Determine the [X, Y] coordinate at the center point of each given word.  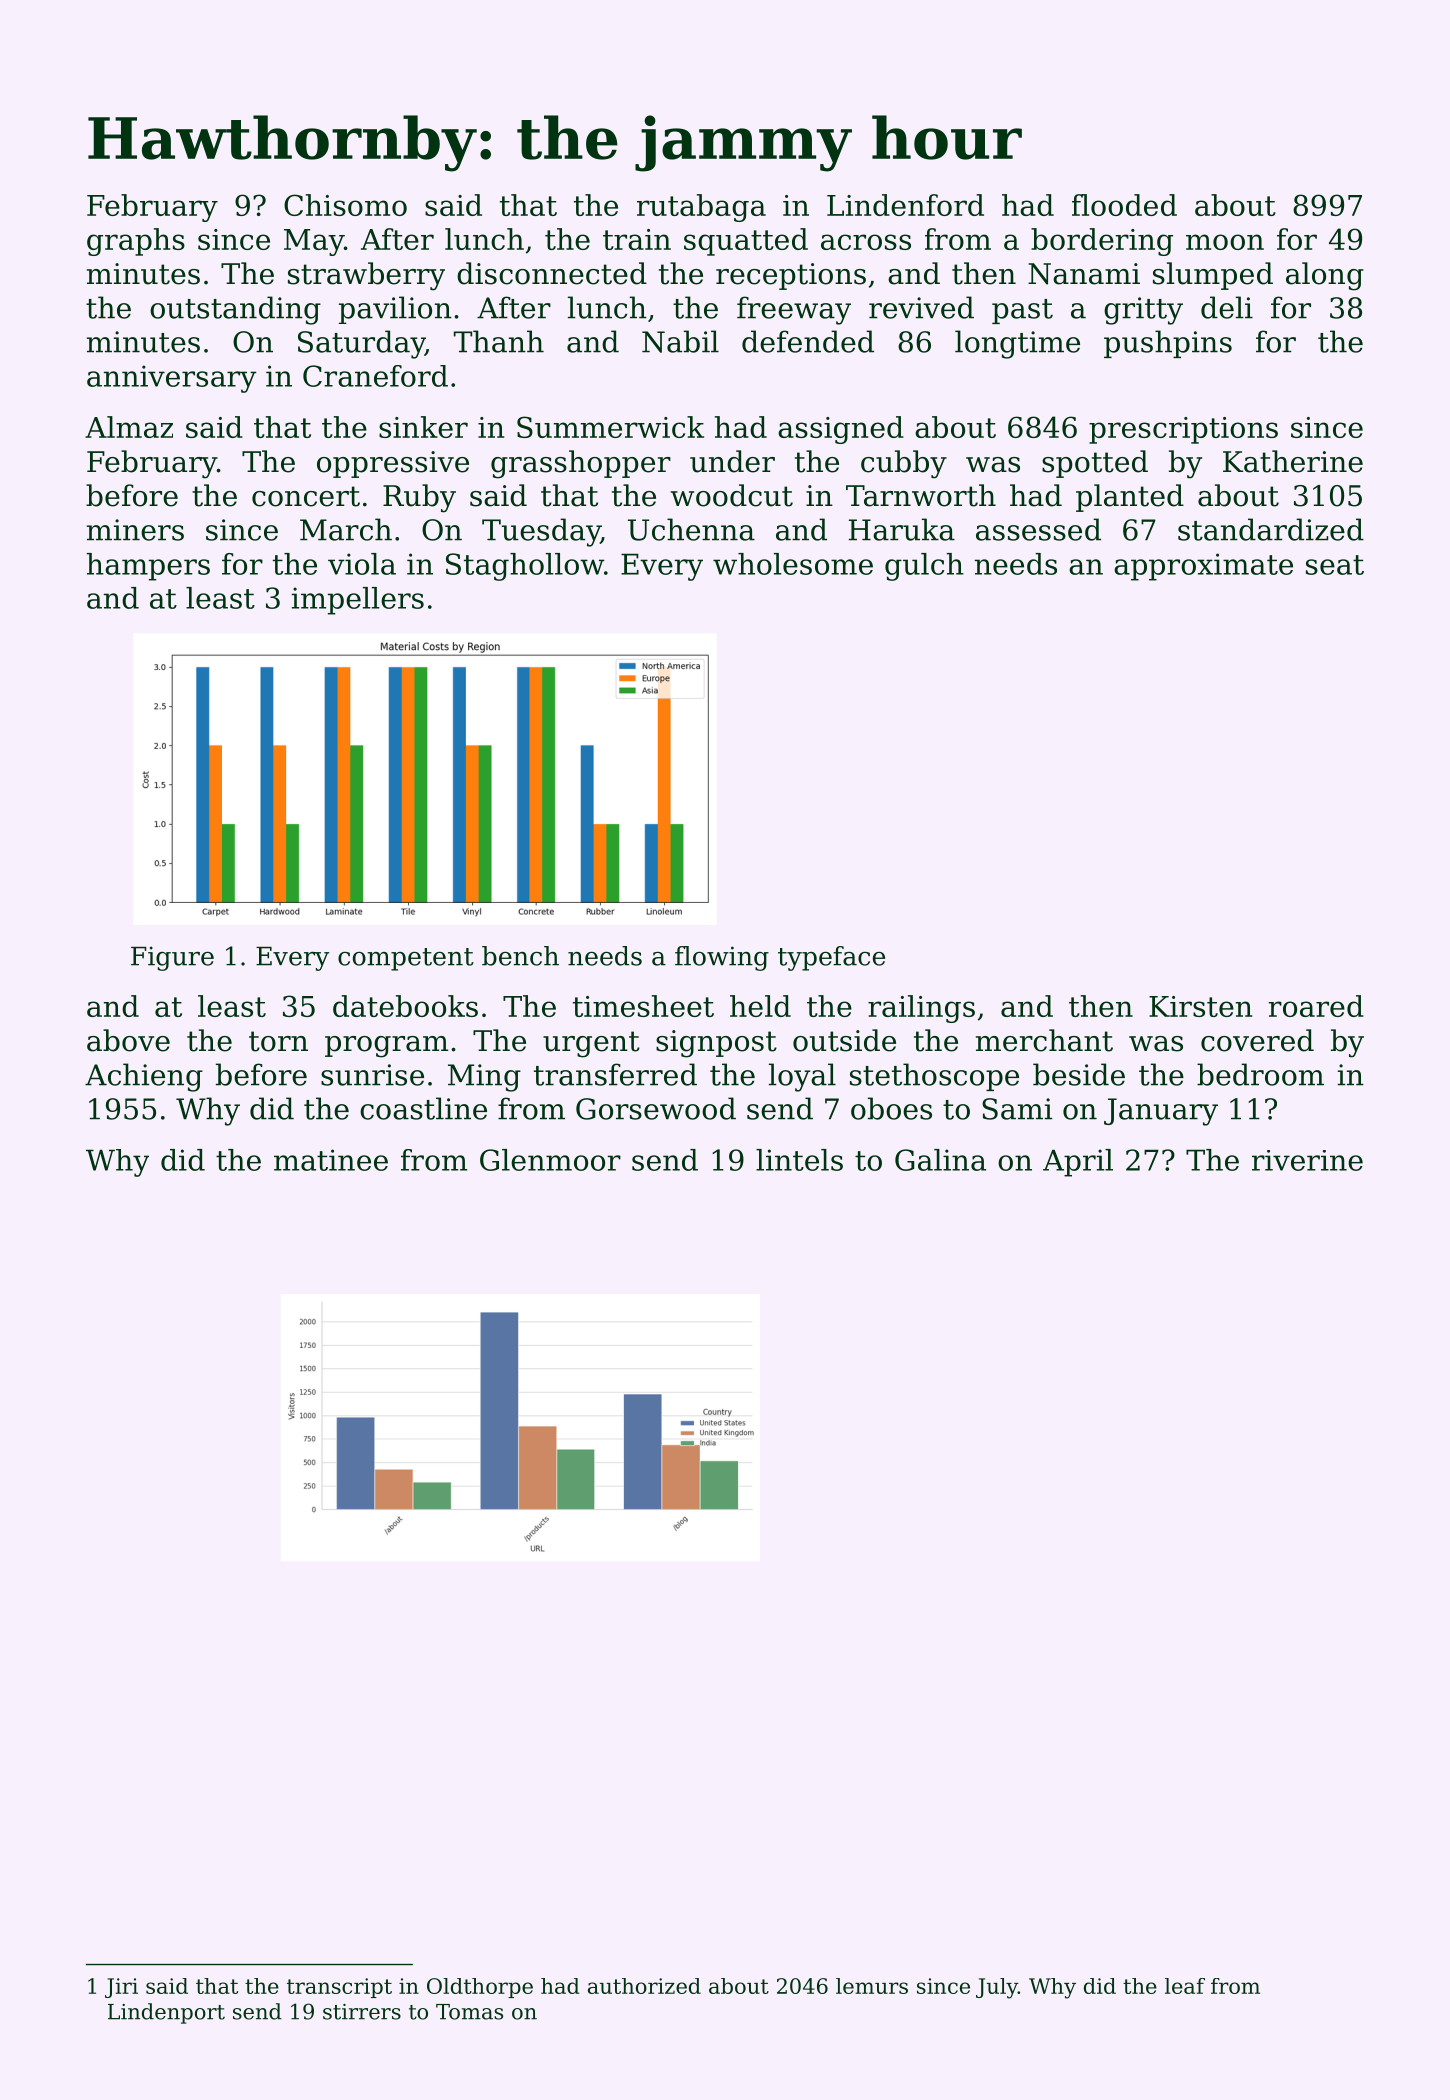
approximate [1203, 567]
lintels [799, 1160]
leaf [1185, 1986]
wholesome [793, 564]
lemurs [872, 1986]
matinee [331, 1160]
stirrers [362, 2012]
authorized [644, 1986]
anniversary [172, 379]
